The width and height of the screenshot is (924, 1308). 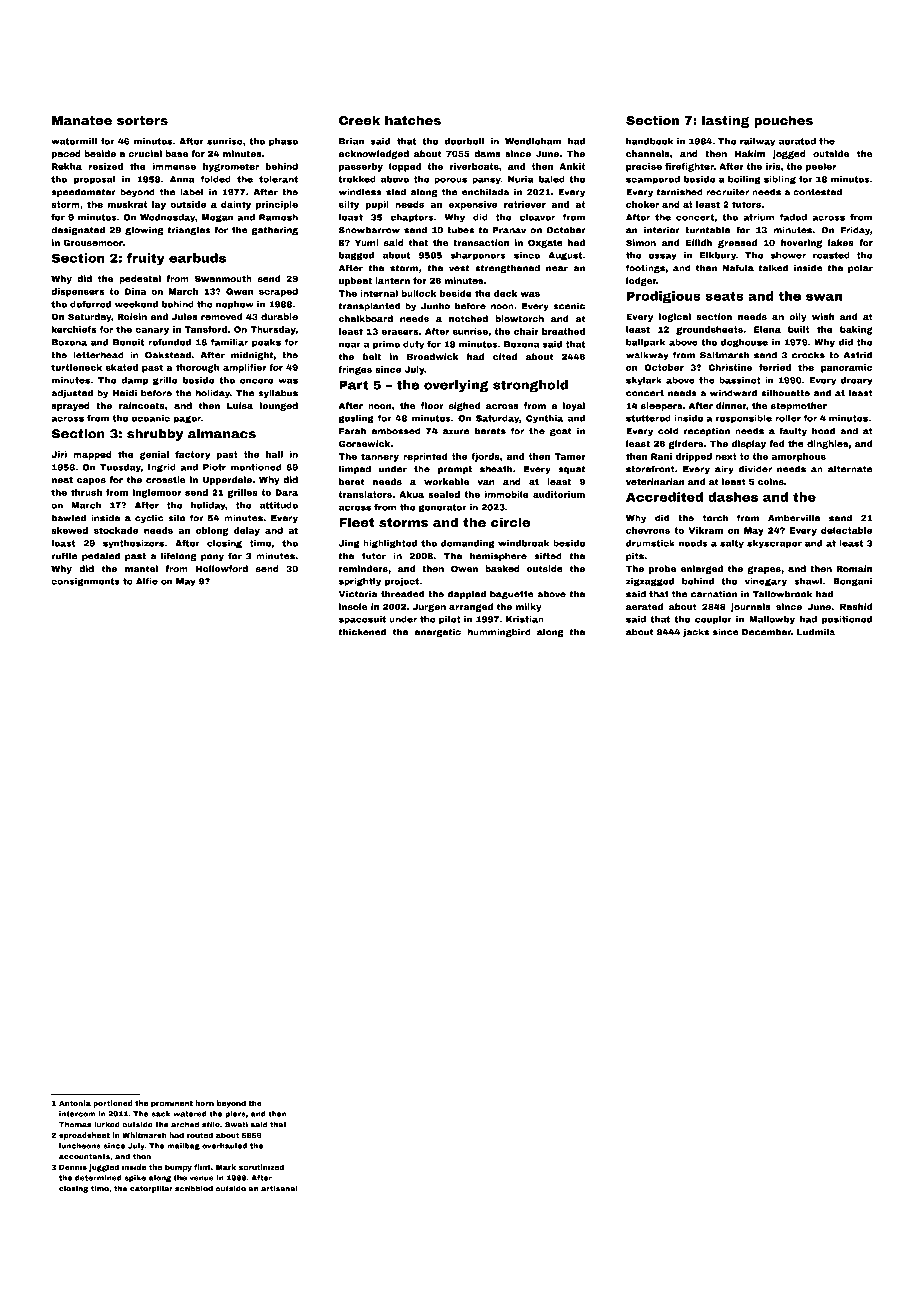 I want to click on watermill, so click(x=74, y=141).
